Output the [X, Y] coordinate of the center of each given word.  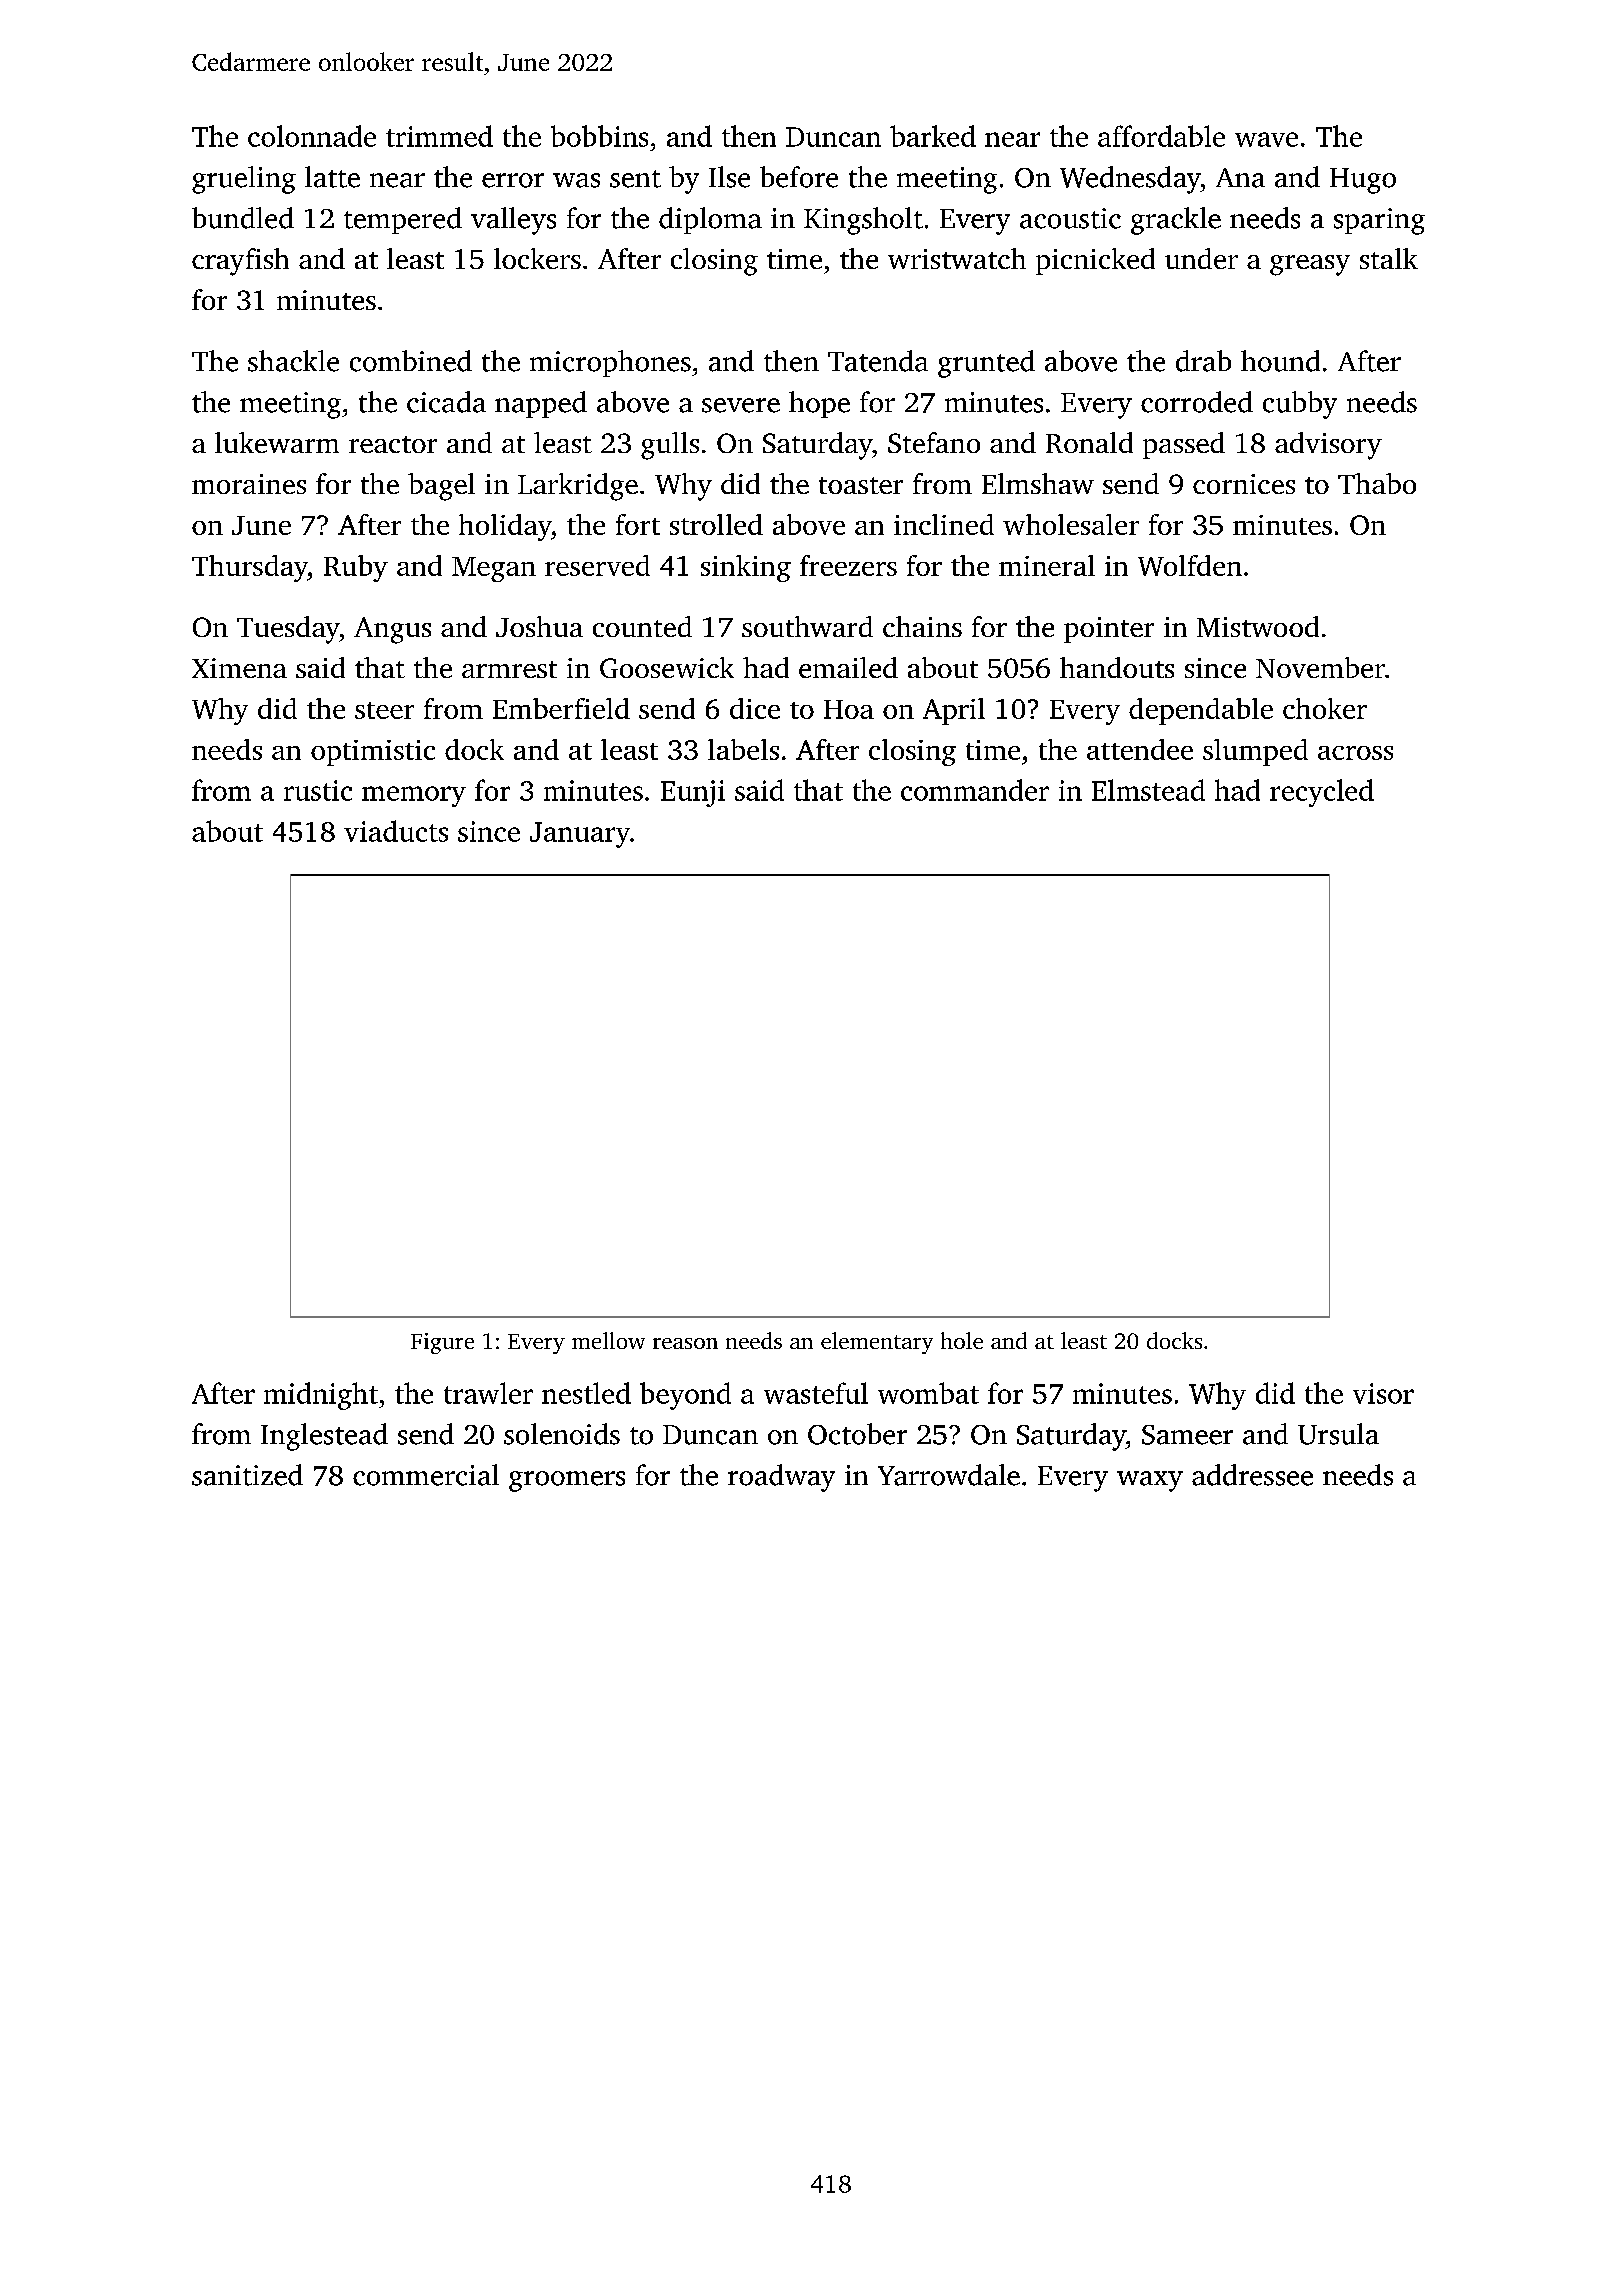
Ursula [1338, 1434]
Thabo [1377, 483]
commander [975, 790]
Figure [442, 1343]
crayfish [240, 262]
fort [638, 524]
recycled [1322, 793]
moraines [249, 484]
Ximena [239, 668]
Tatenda [878, 361]
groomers [567, 1481]
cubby [1300, 405]
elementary [877, 1343]
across [1355, 753]
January [580, 835]
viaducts [396, 831]
